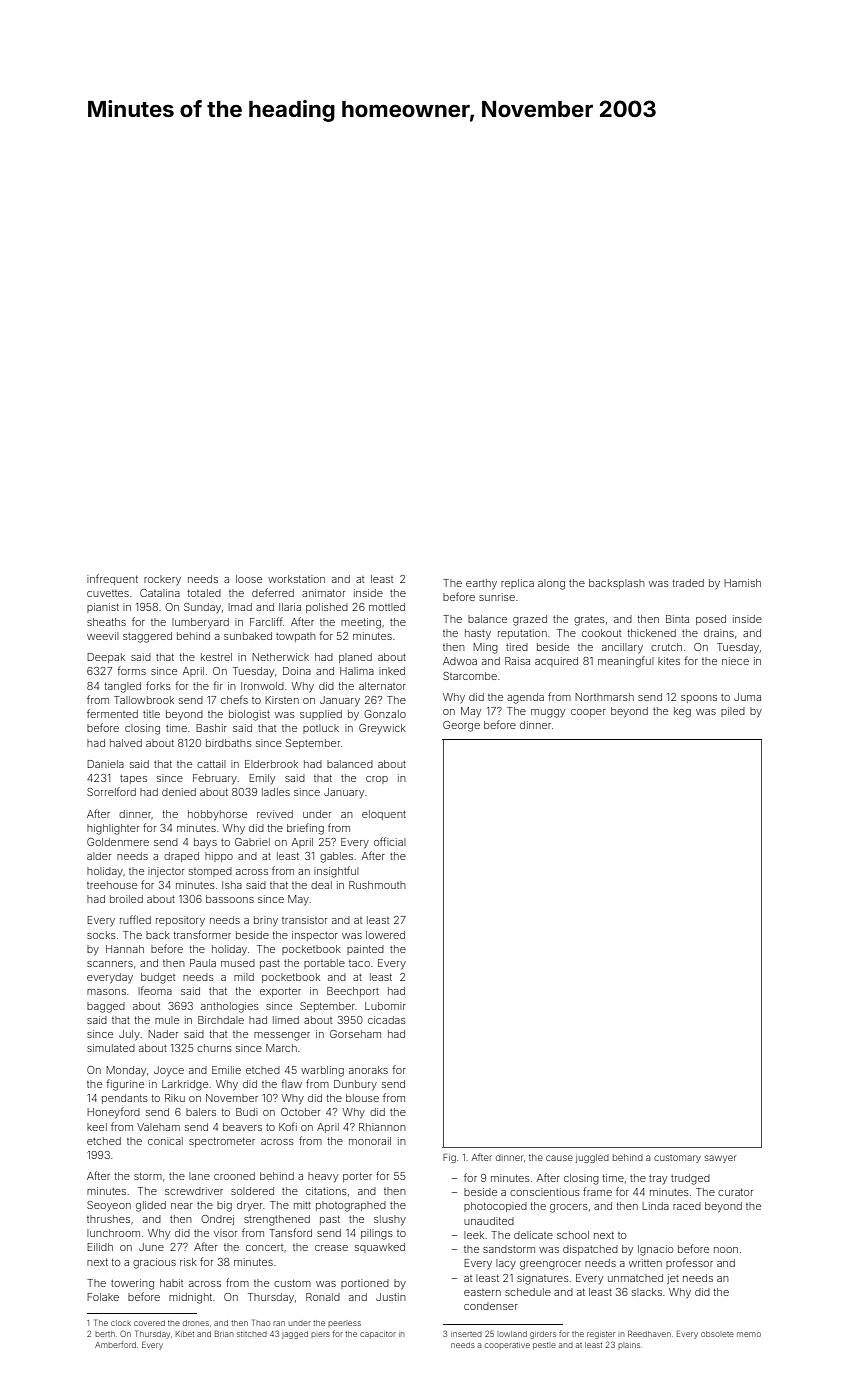  Describe the element at coordinates (378, 1334) in the image. I see `capacitor` at that location.
